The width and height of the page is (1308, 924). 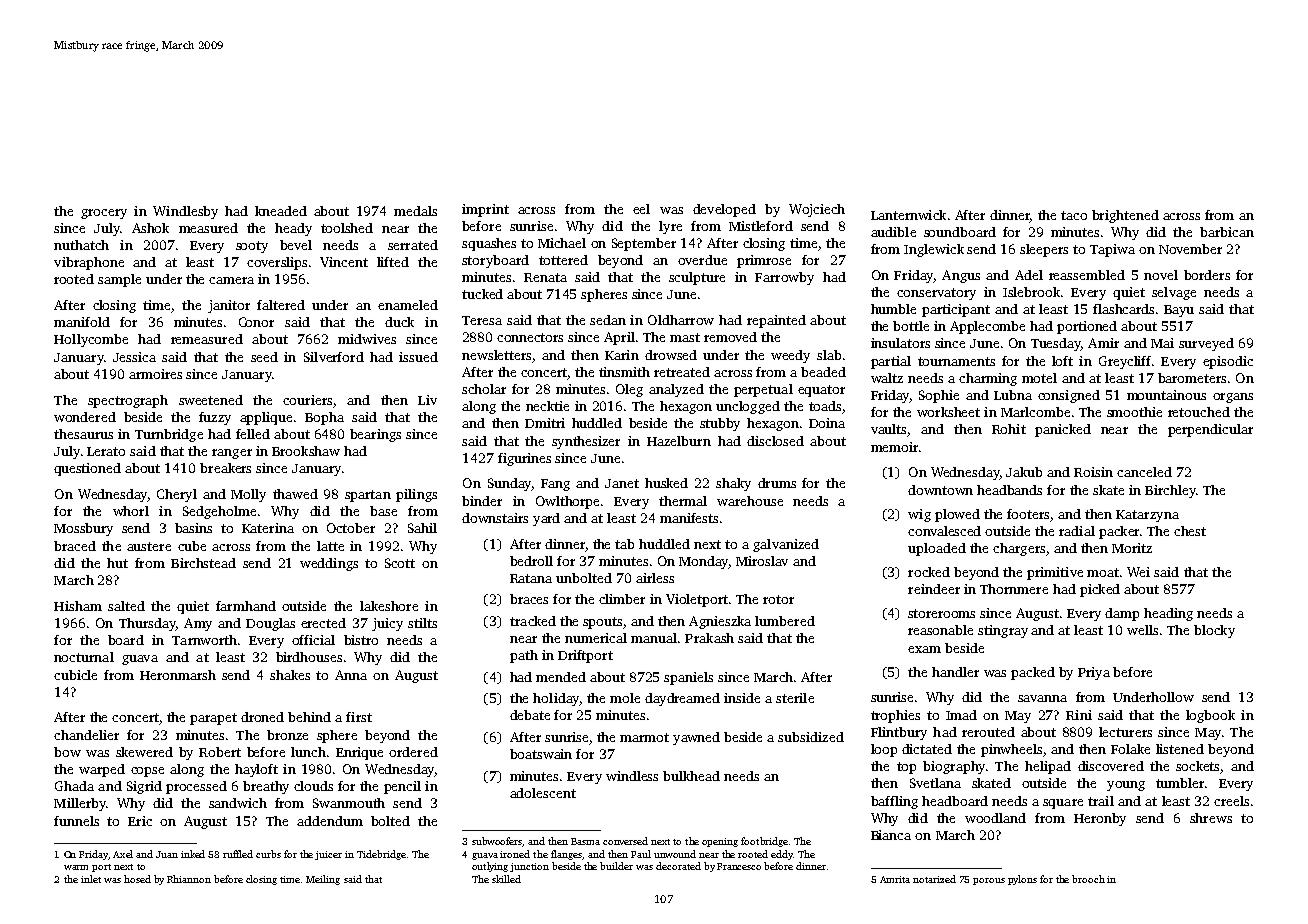 What do you see at coordinates (811, 737) in the page?
I see `subsidized` at bounding box center [811, 737].
